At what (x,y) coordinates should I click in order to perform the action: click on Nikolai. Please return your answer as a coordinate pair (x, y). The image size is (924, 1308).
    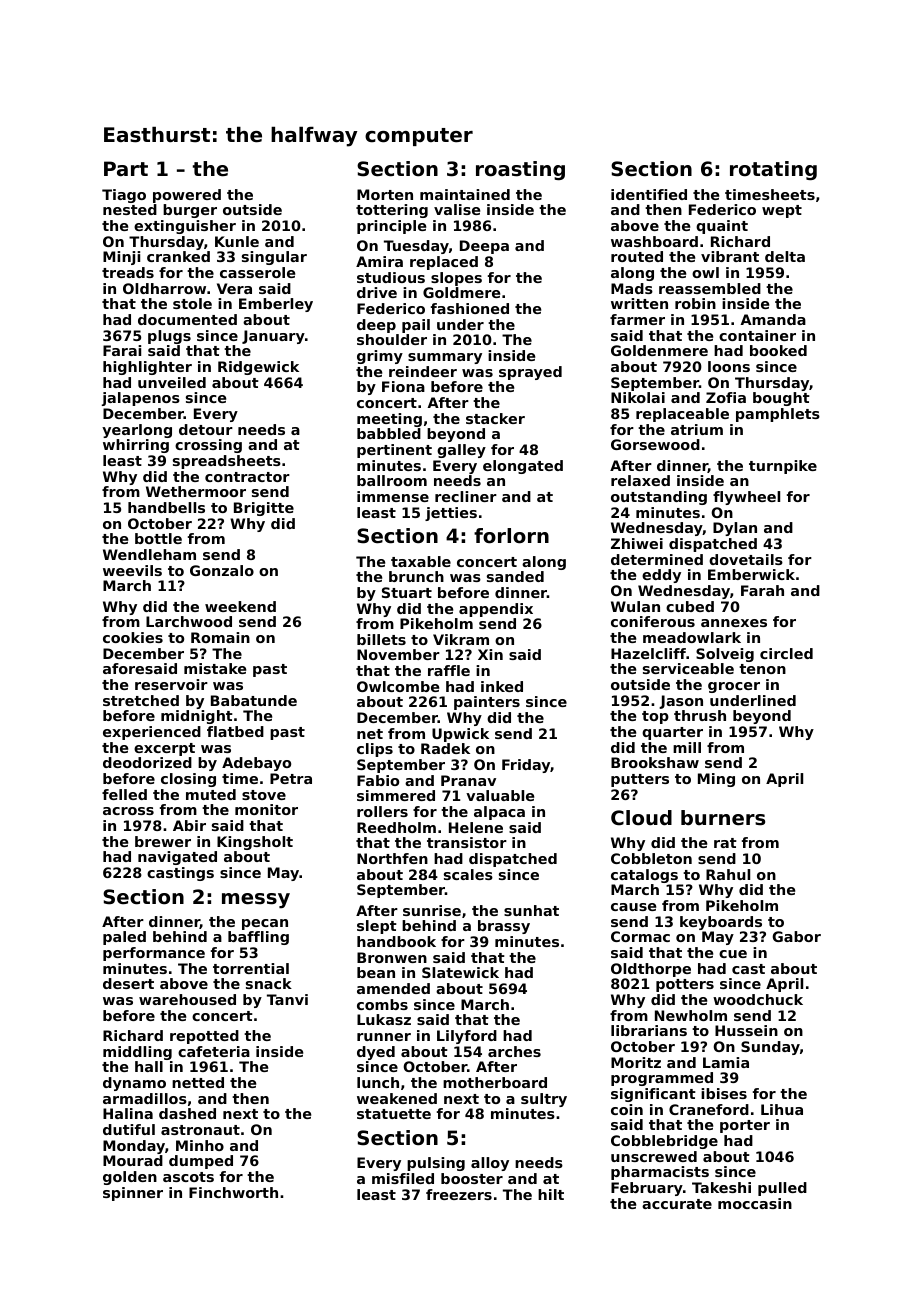
    Looking at the image, I should click on (638, 397).
